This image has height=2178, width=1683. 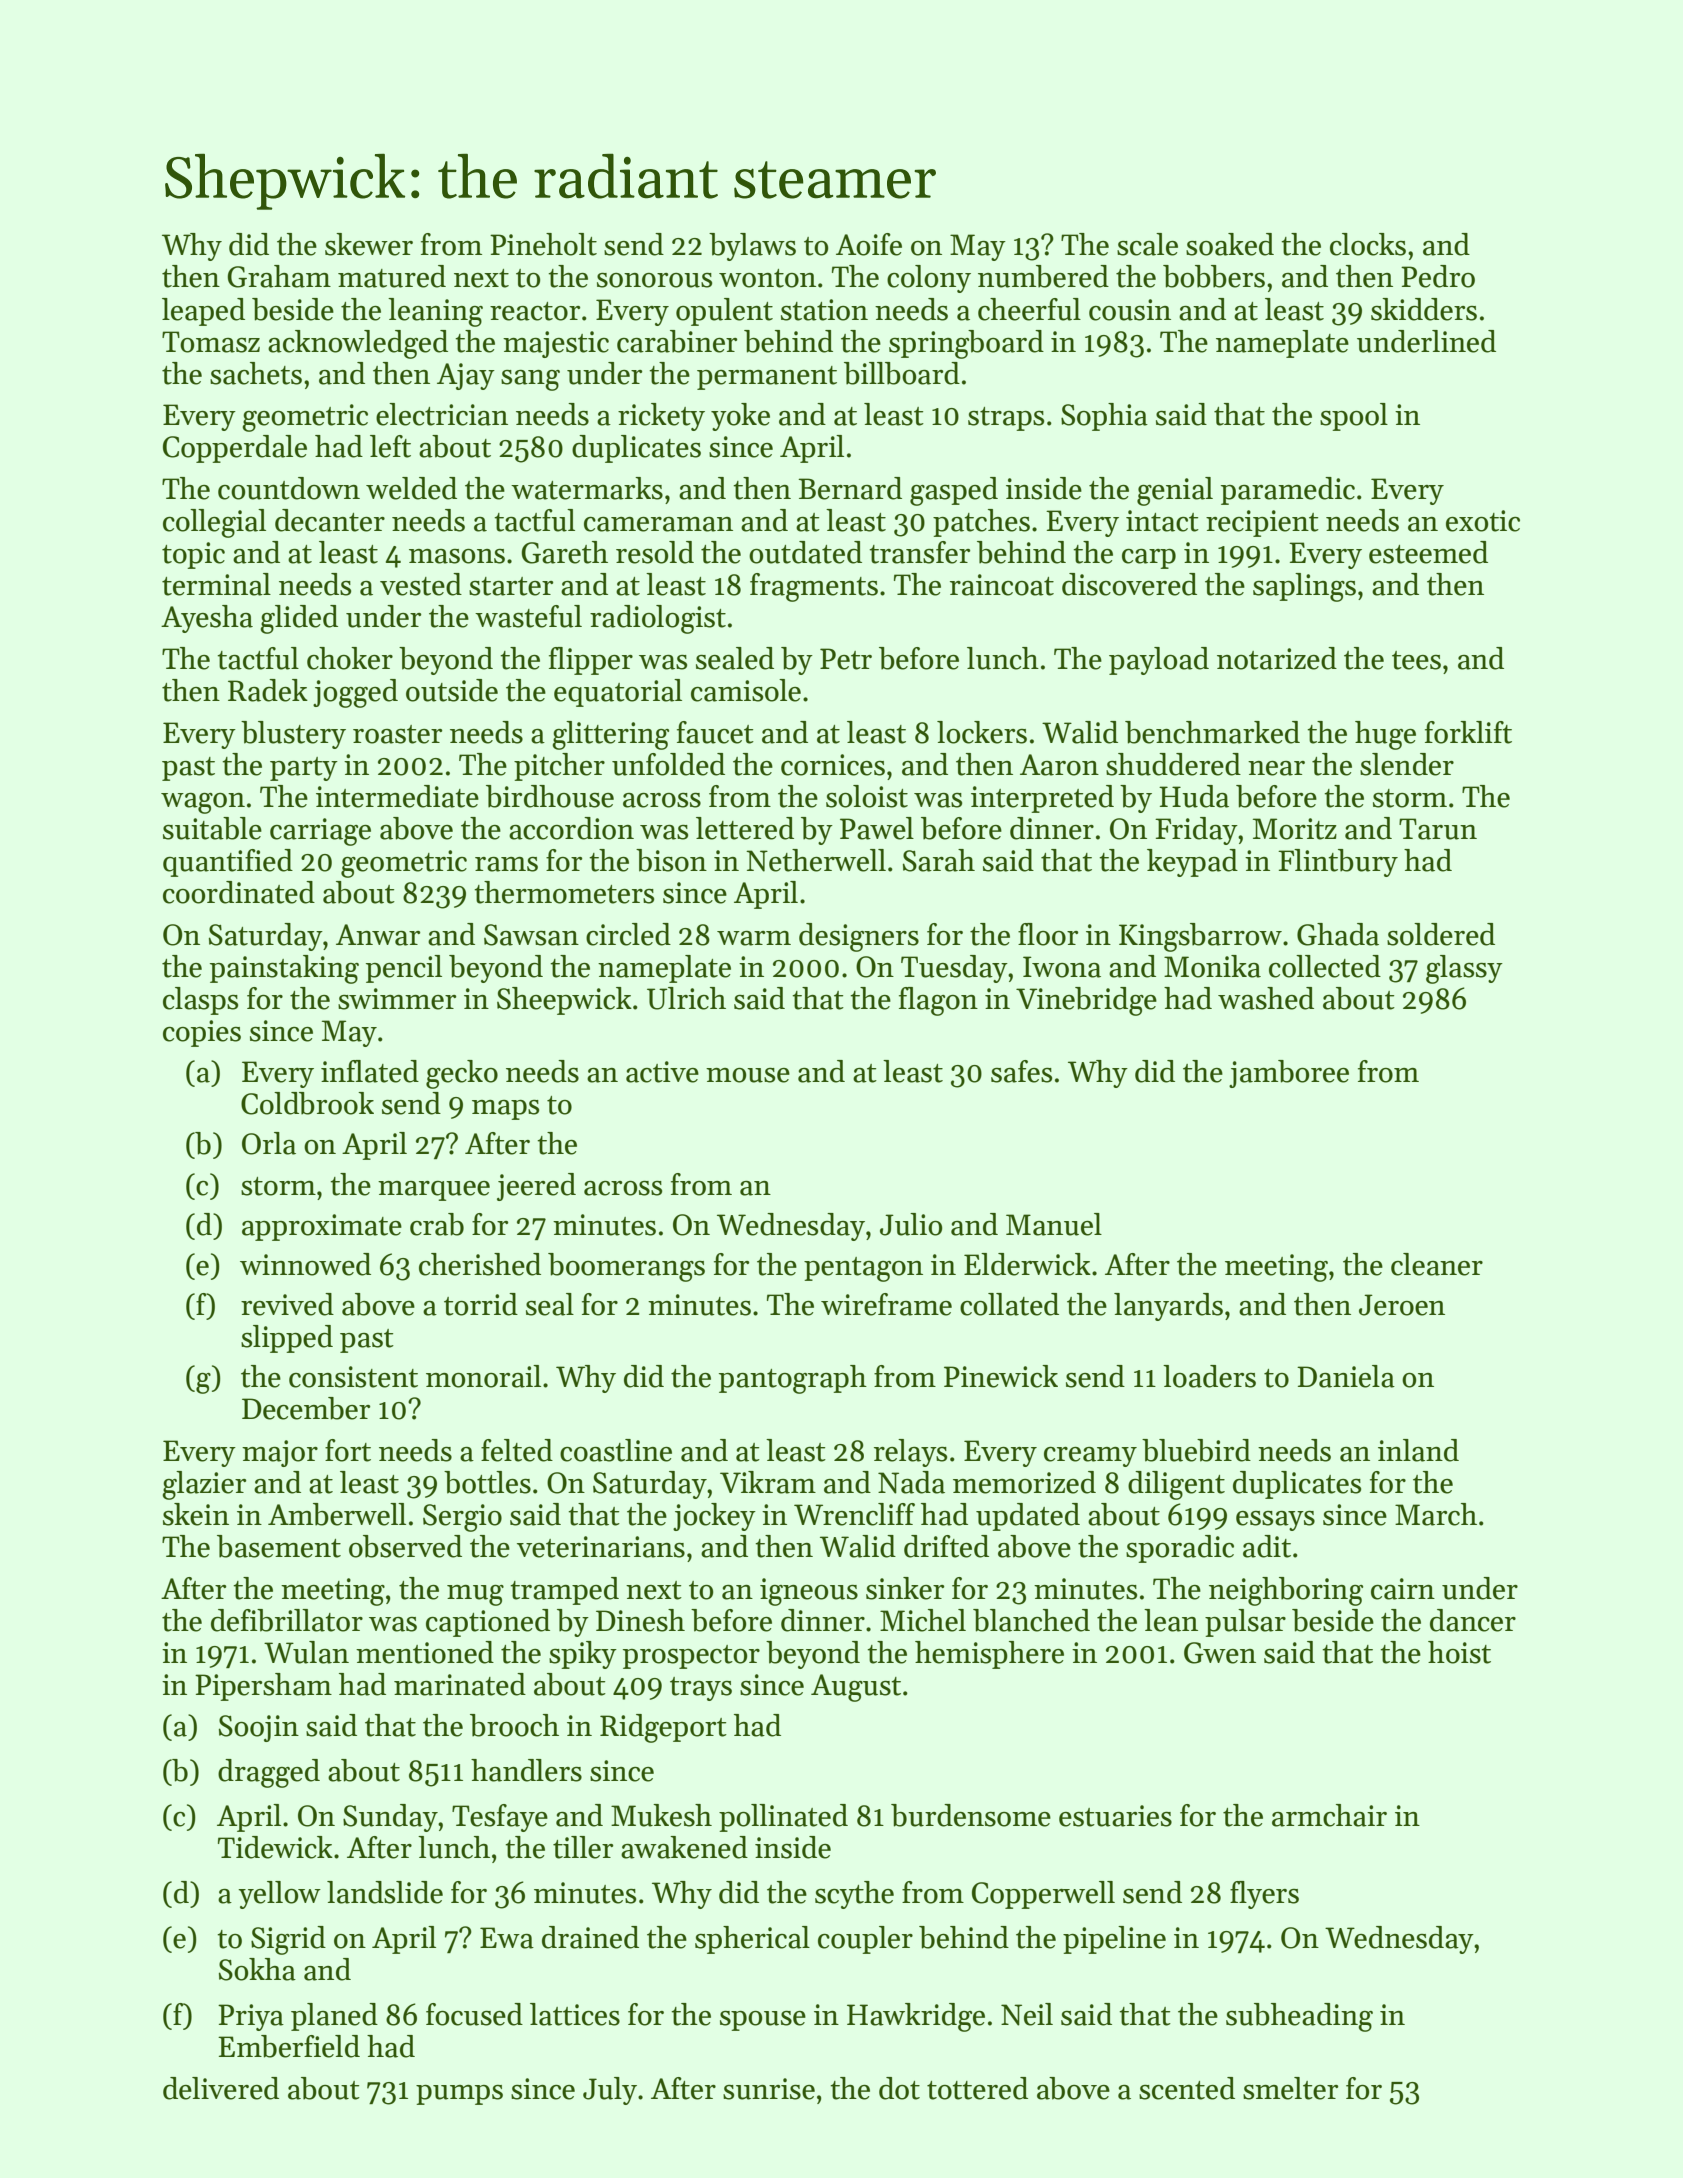 What do you see at coordinates (279, 1895) in the image?
I see `yellow` at bounding box center [279, 1895].
